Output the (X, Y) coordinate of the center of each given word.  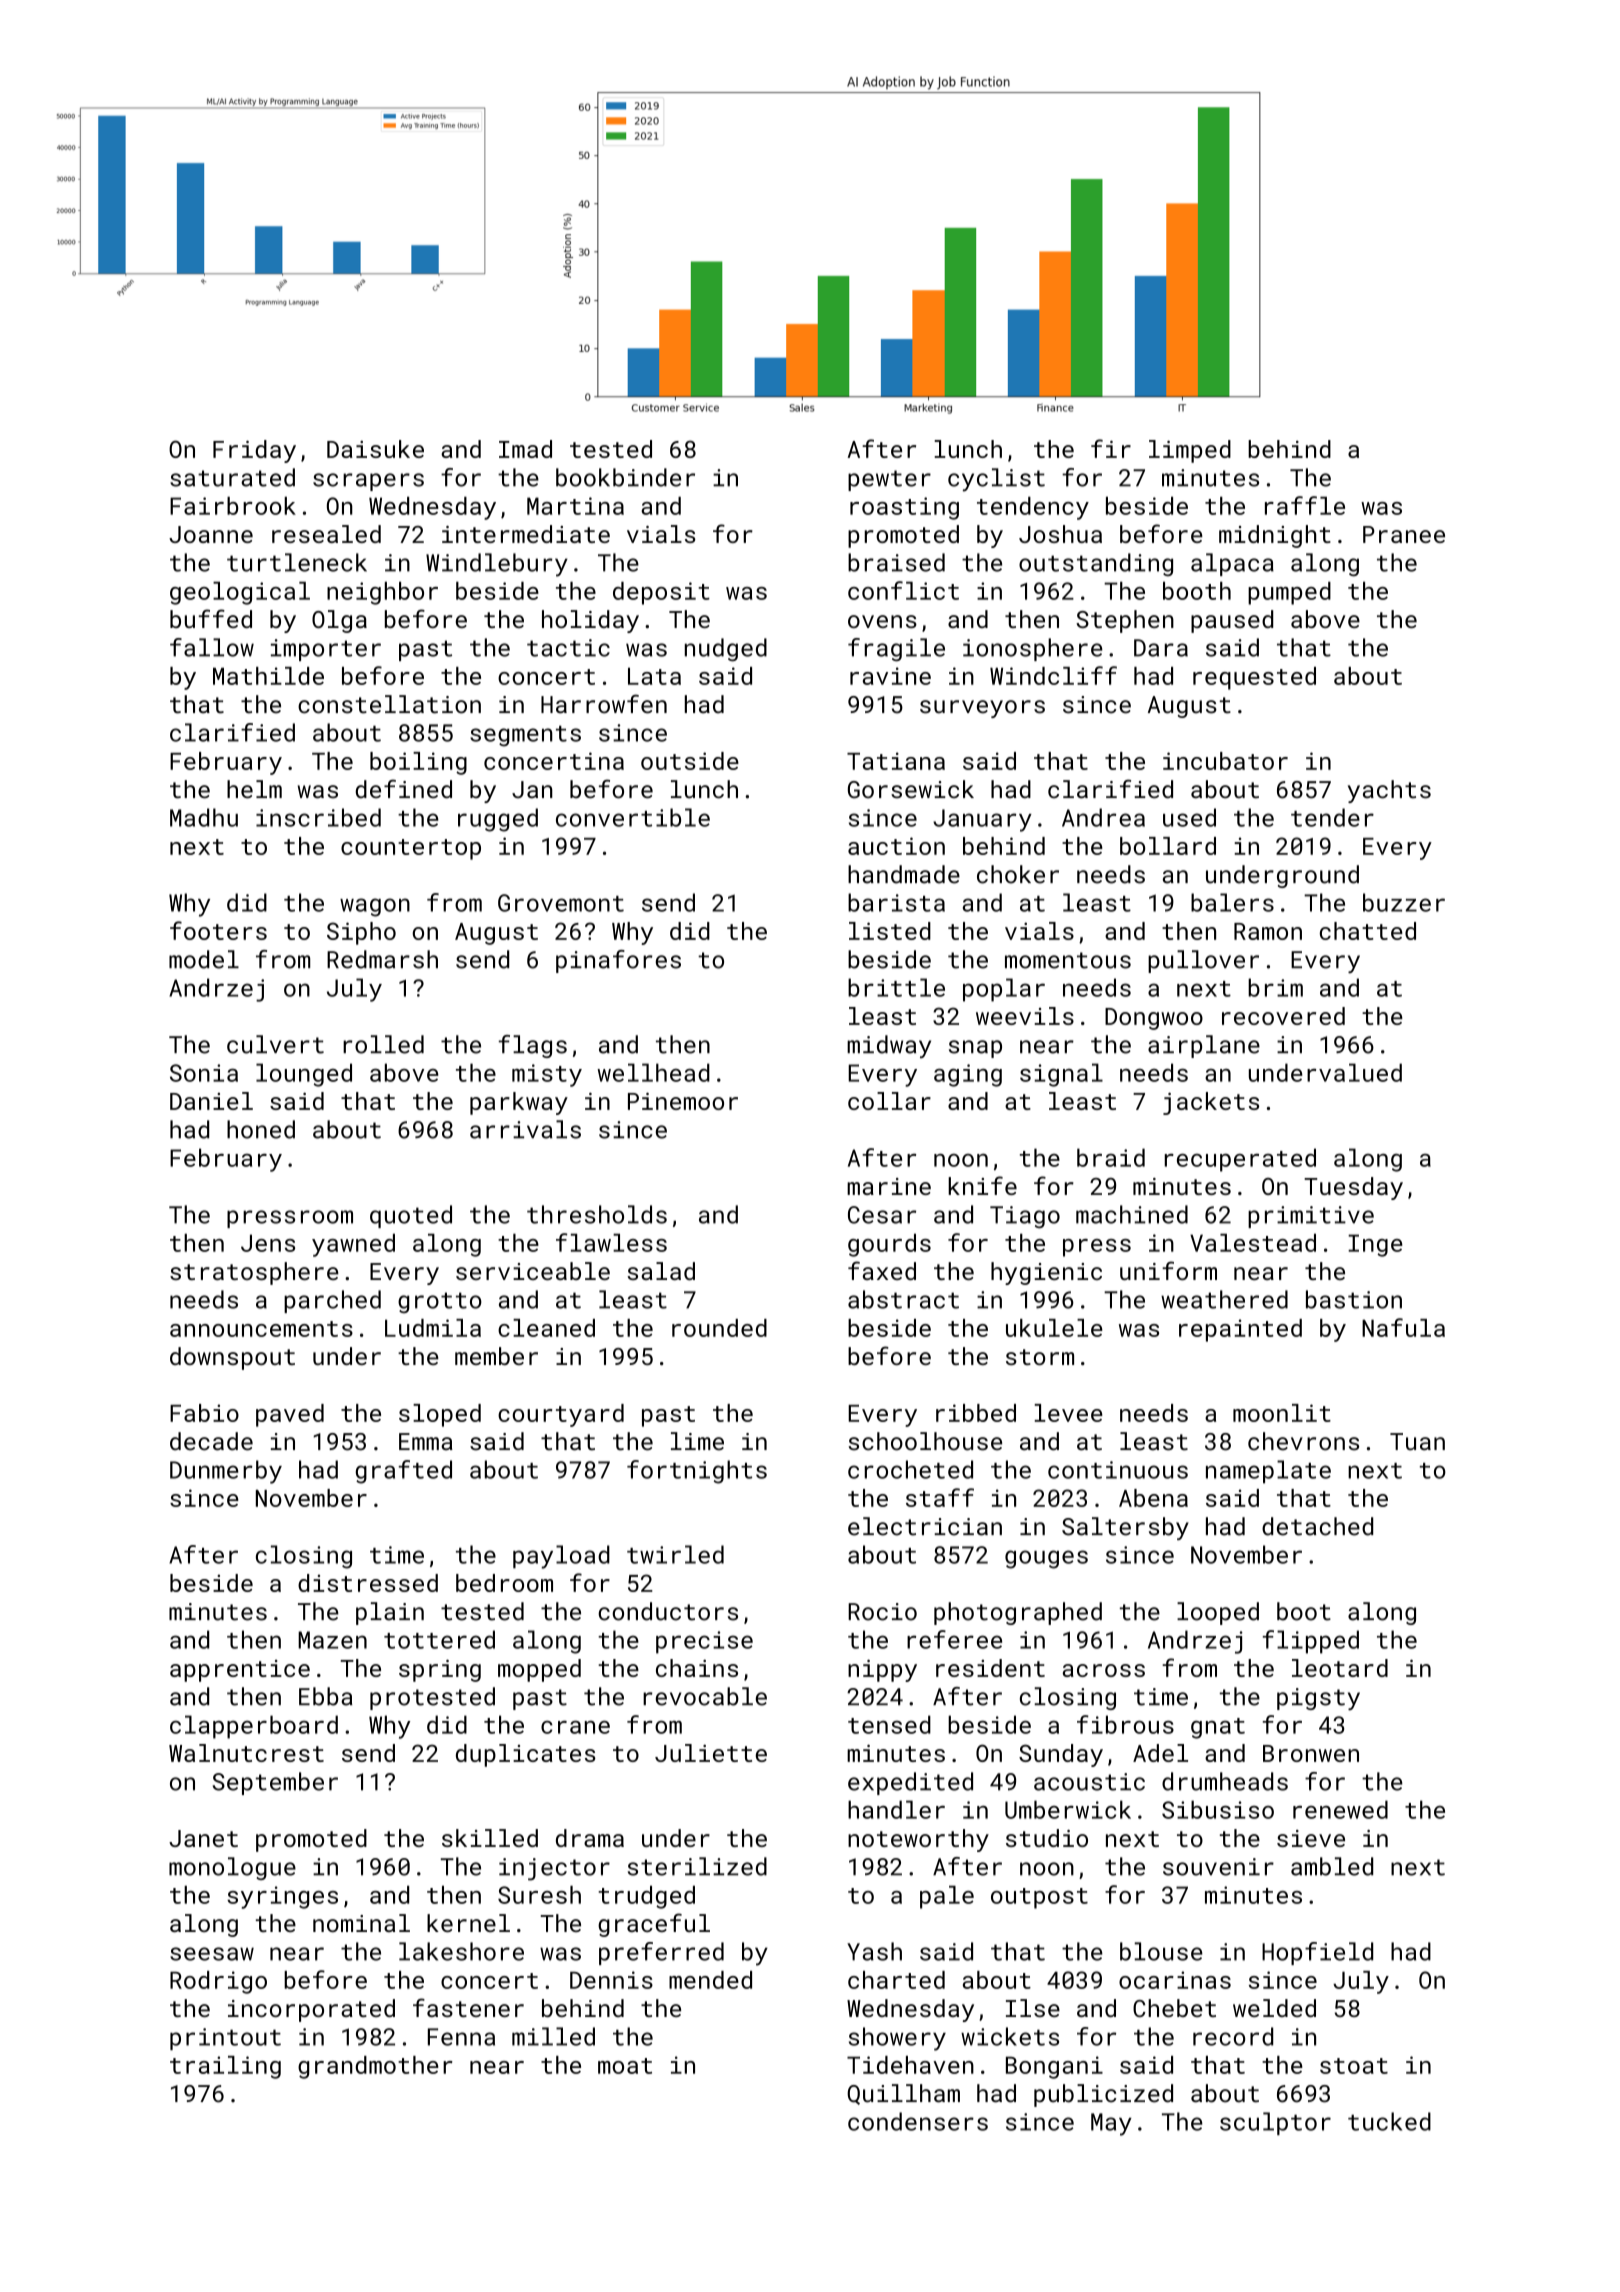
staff (940, 1497)
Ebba (326, 1696)
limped (1190, 451)
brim (1275, 987)
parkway (519, 1103)
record (1233, 2036)
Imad (525, 449)
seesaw (212, 1954)
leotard (1340, 1668)
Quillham (903, 2094)
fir (1111, 448)
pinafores (618, 961)
